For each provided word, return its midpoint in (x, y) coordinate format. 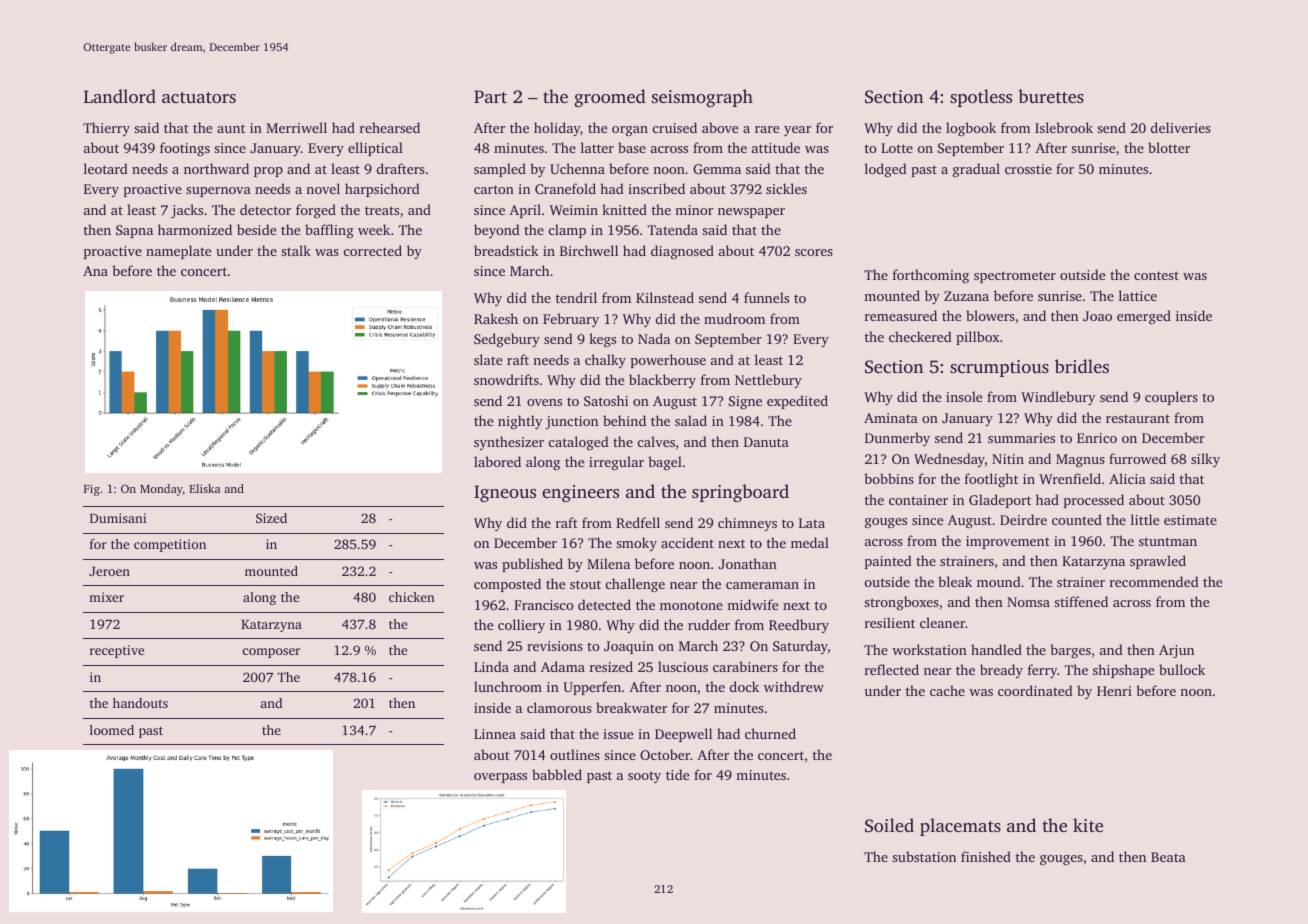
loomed (112, 730)
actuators (199, 97)
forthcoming (931, 276)
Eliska (204, 488)
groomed (610, 98)
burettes (1051, 96)
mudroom (734, 318)
